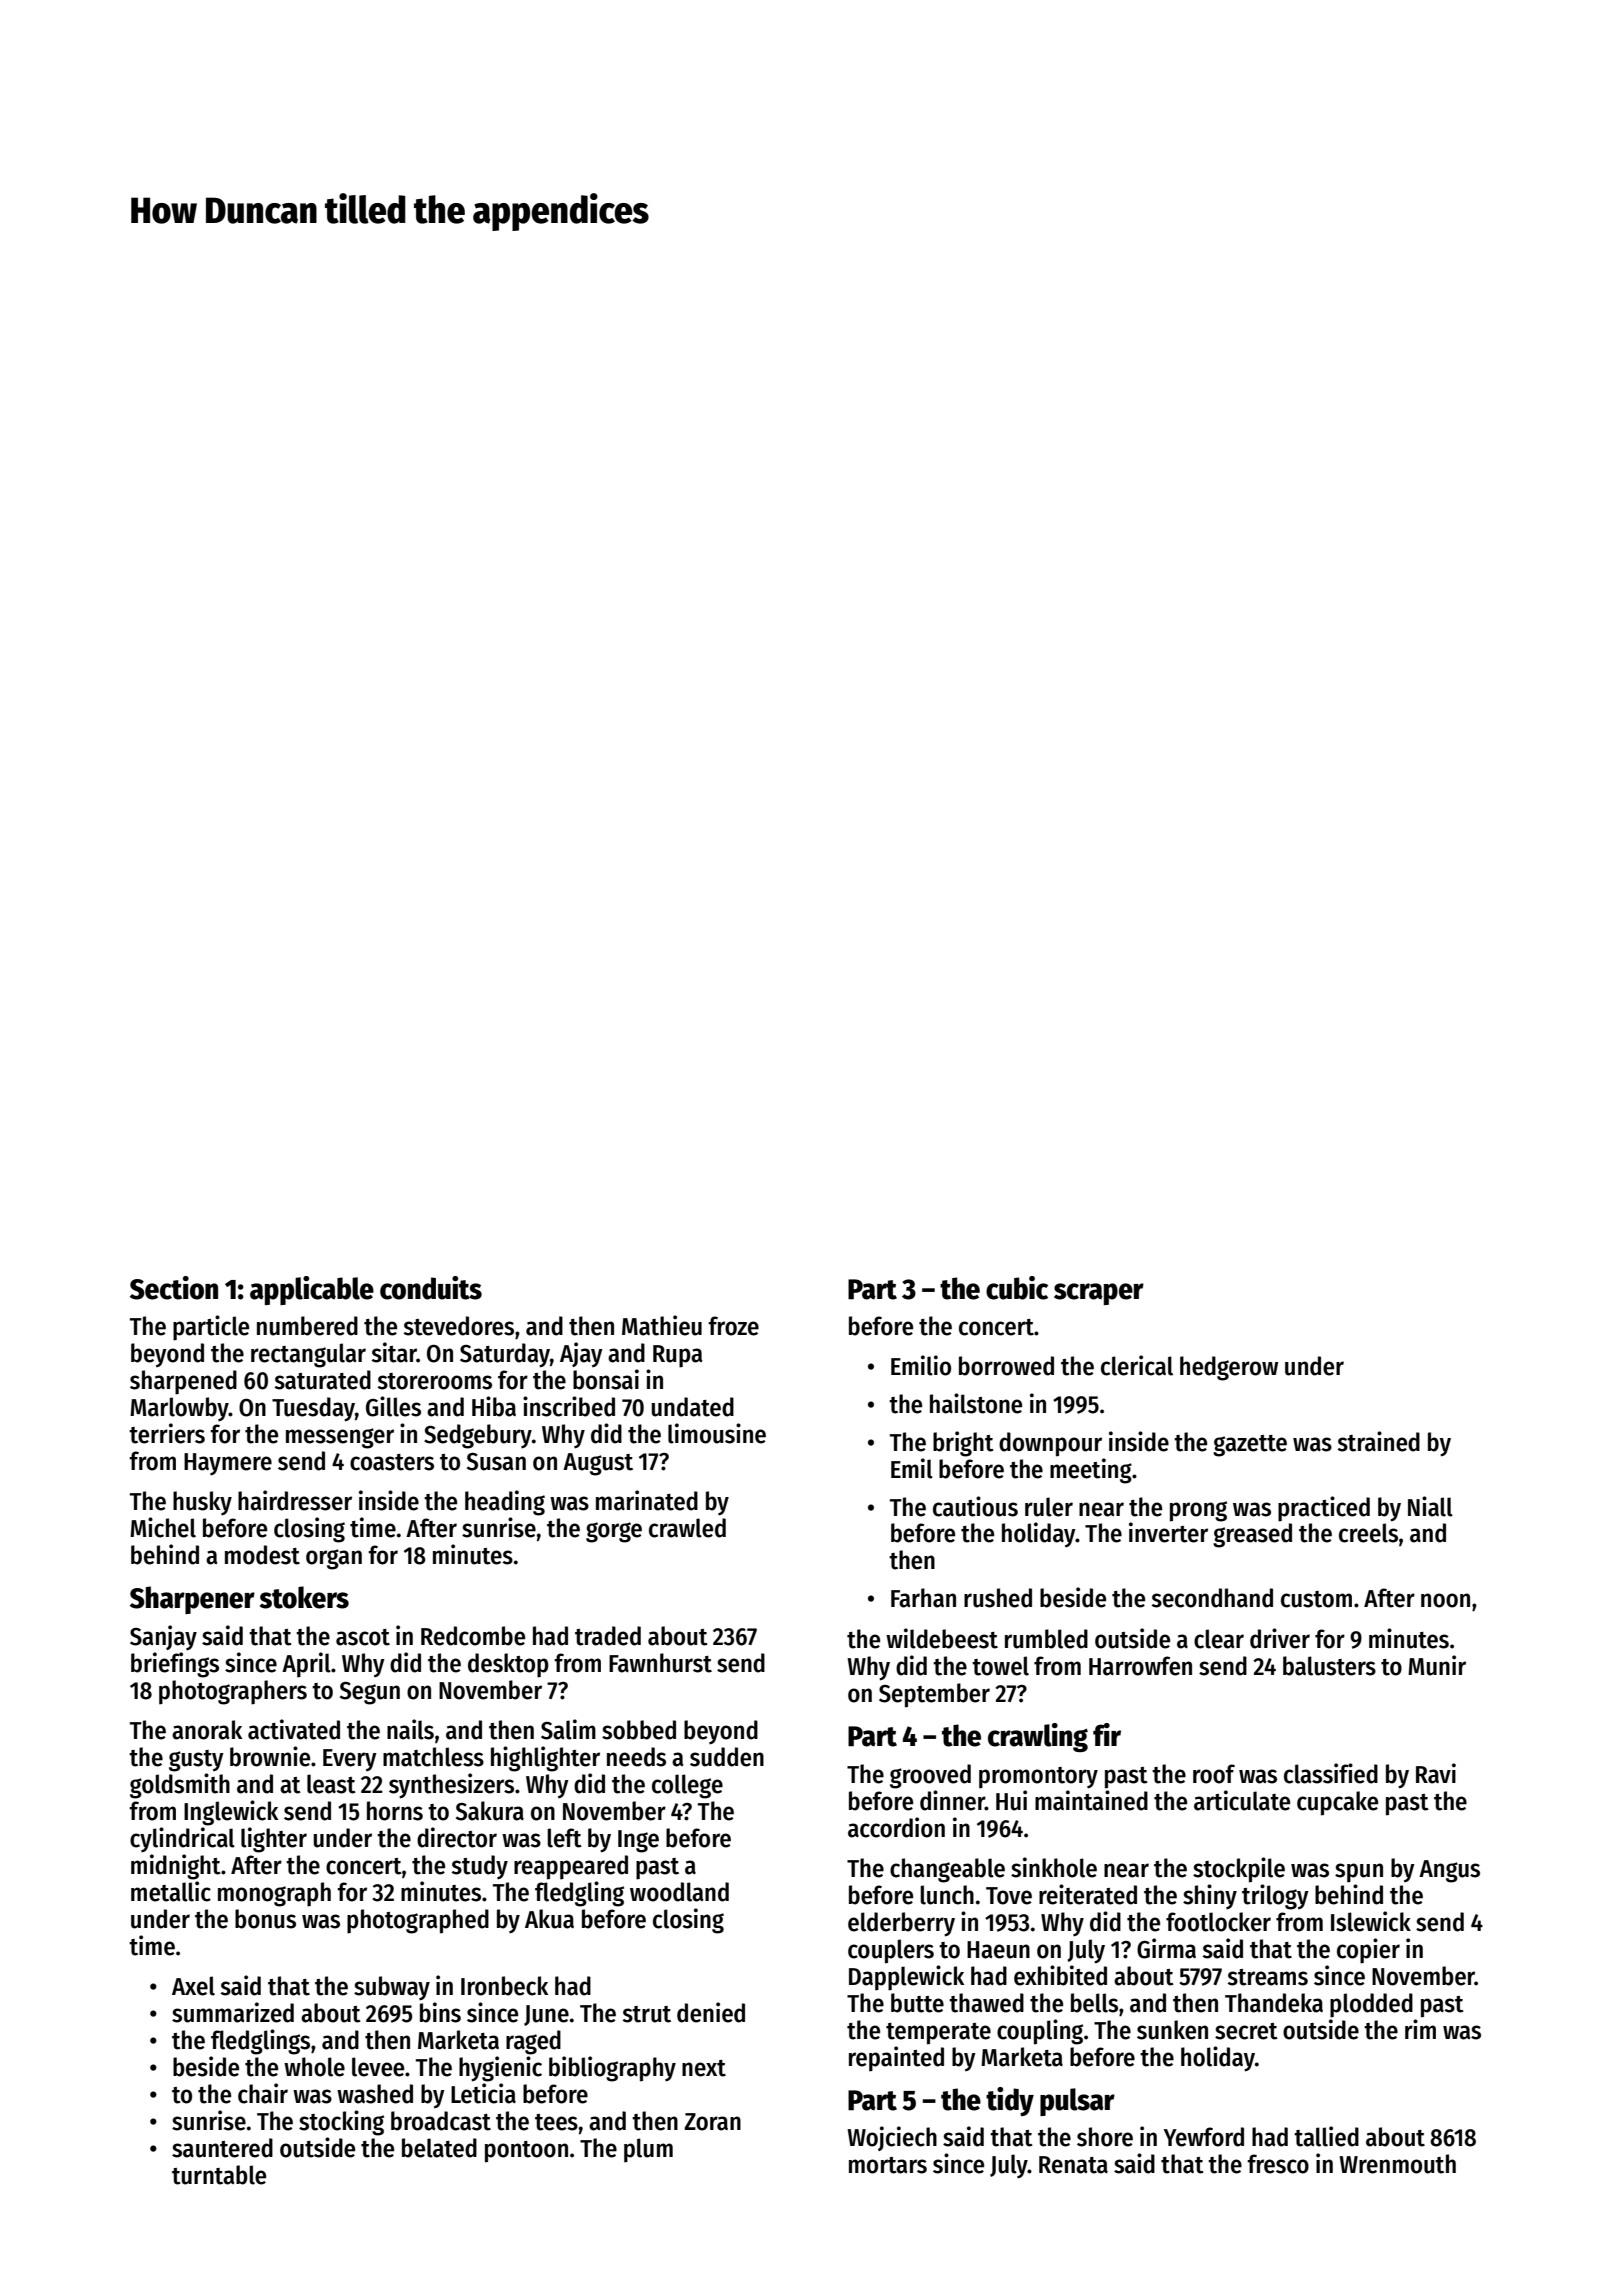  What do you see at coordinates (174, 1288) in the document?
I see `Section` at bounding box center [174, 1288].
